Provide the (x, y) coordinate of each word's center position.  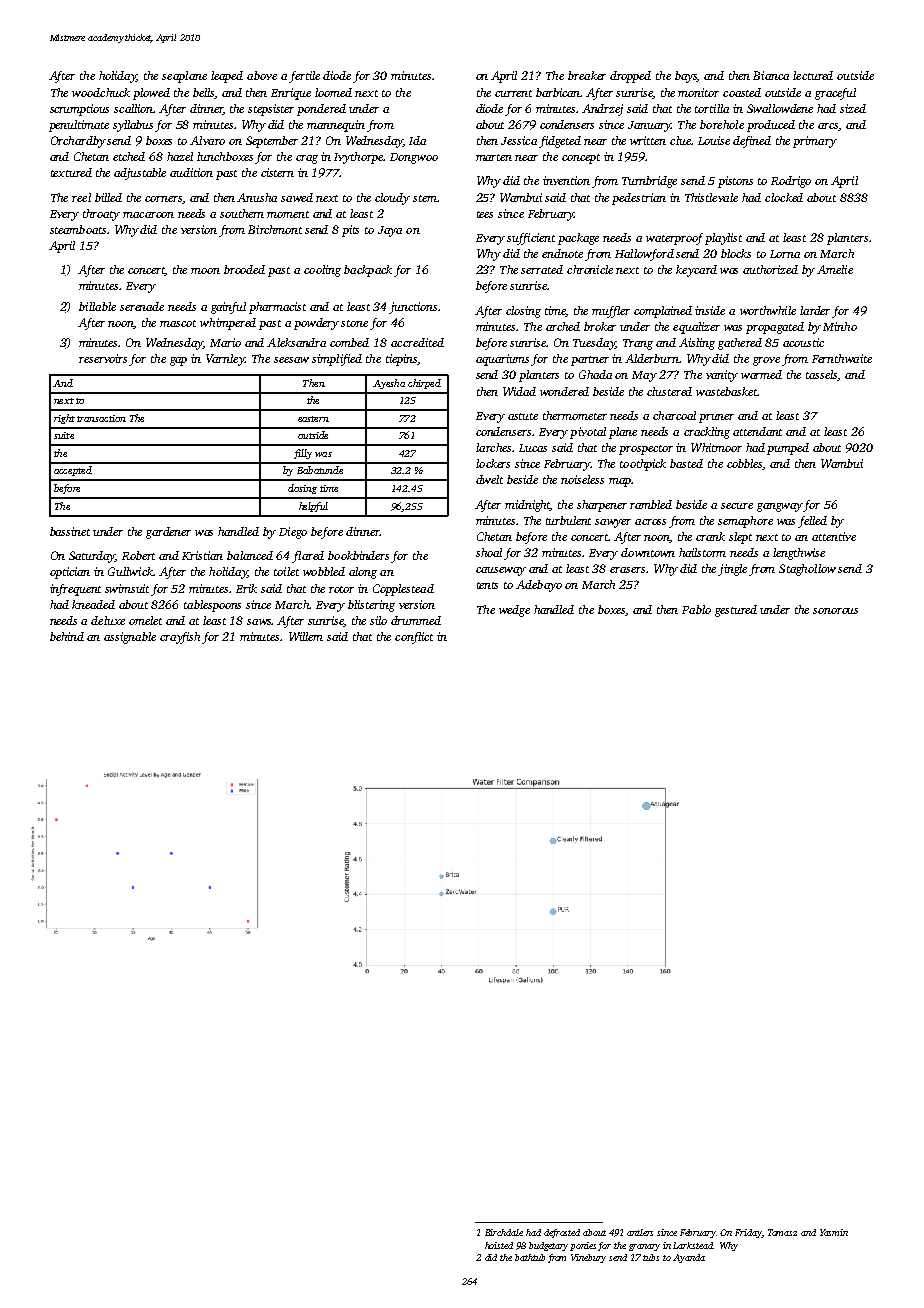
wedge (514, 611)
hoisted (499, 1245)
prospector (646, 450)
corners (163, 199)
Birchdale (504, 1232)
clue (680, 140)
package (578, 239)
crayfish (180, 638)
